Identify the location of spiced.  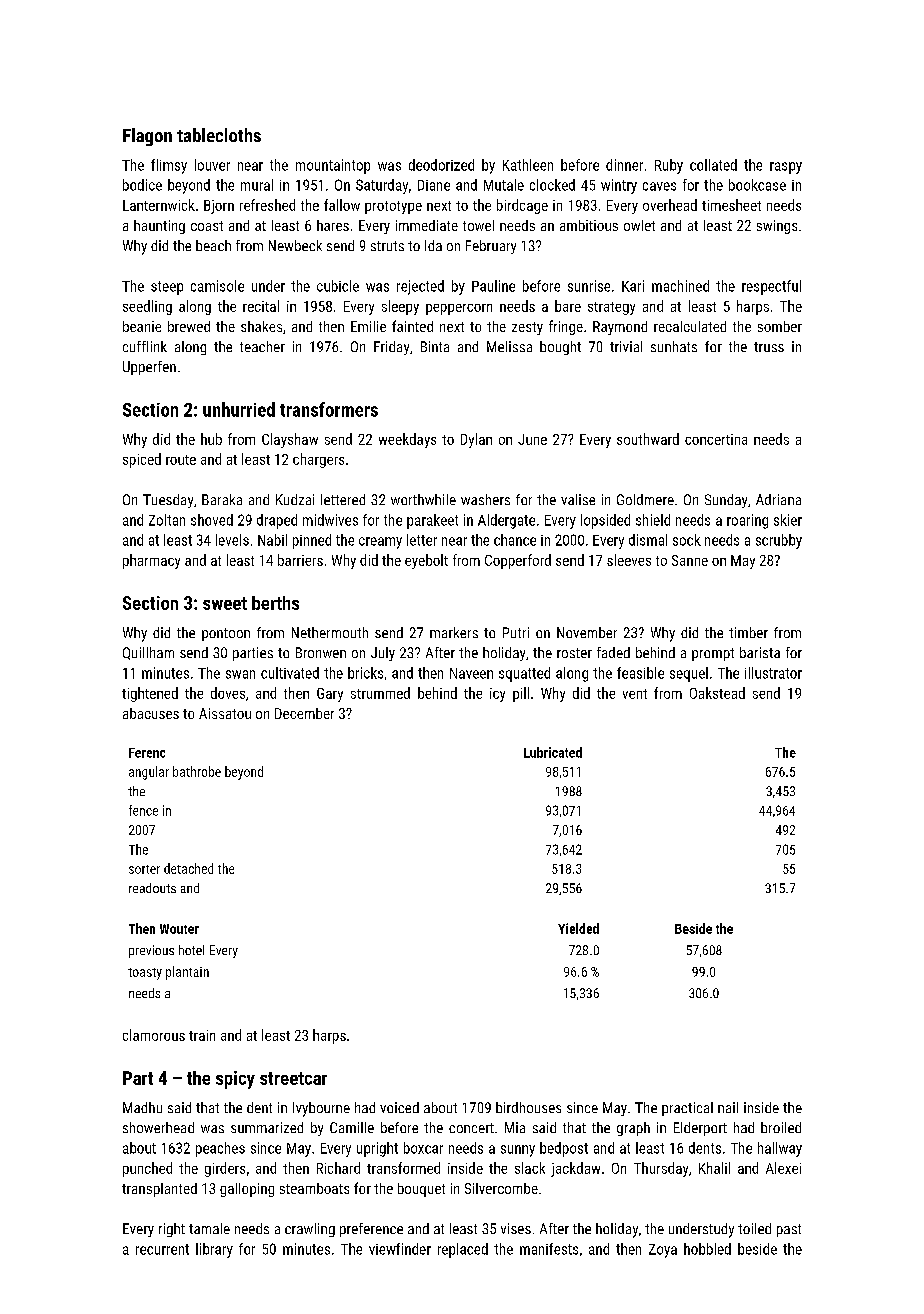
(142, 460).
